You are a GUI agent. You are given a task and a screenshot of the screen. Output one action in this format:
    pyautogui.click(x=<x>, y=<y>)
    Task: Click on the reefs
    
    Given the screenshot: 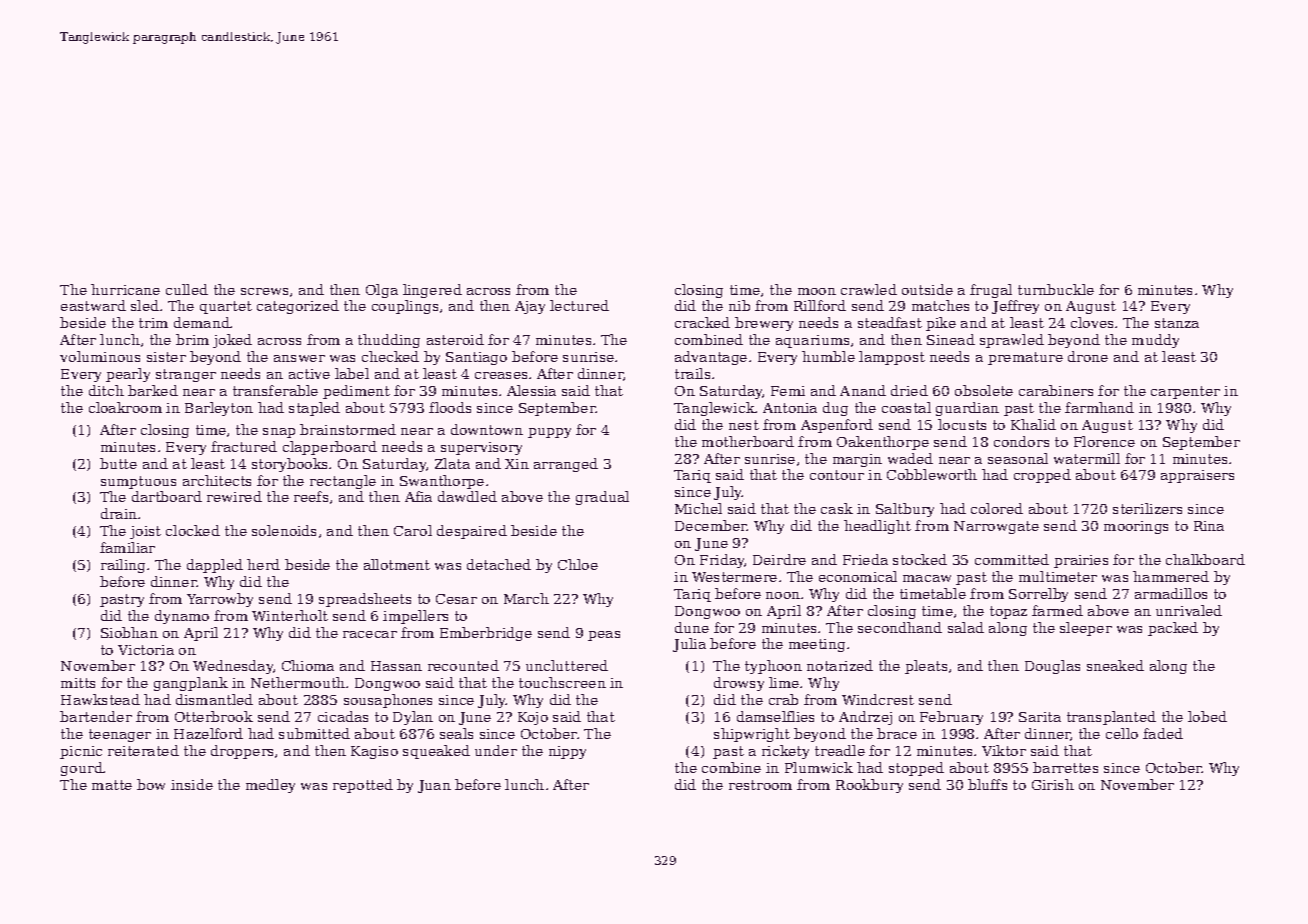 What is the action you would take?
    pyautogui.click(x=311, y=496)
